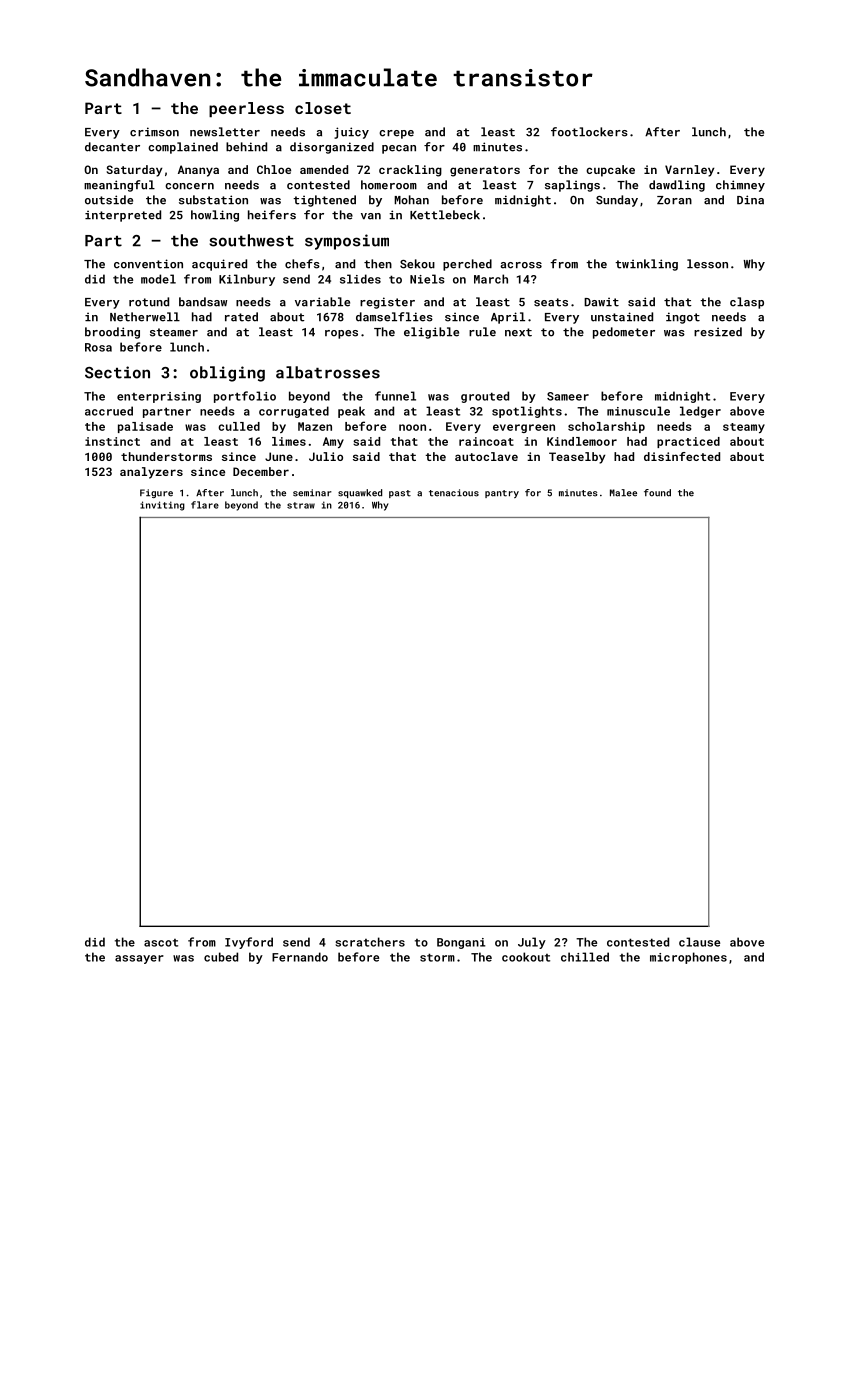  Describe the element at coordinates (109, 200) in the page. I see `outside` at that location.
